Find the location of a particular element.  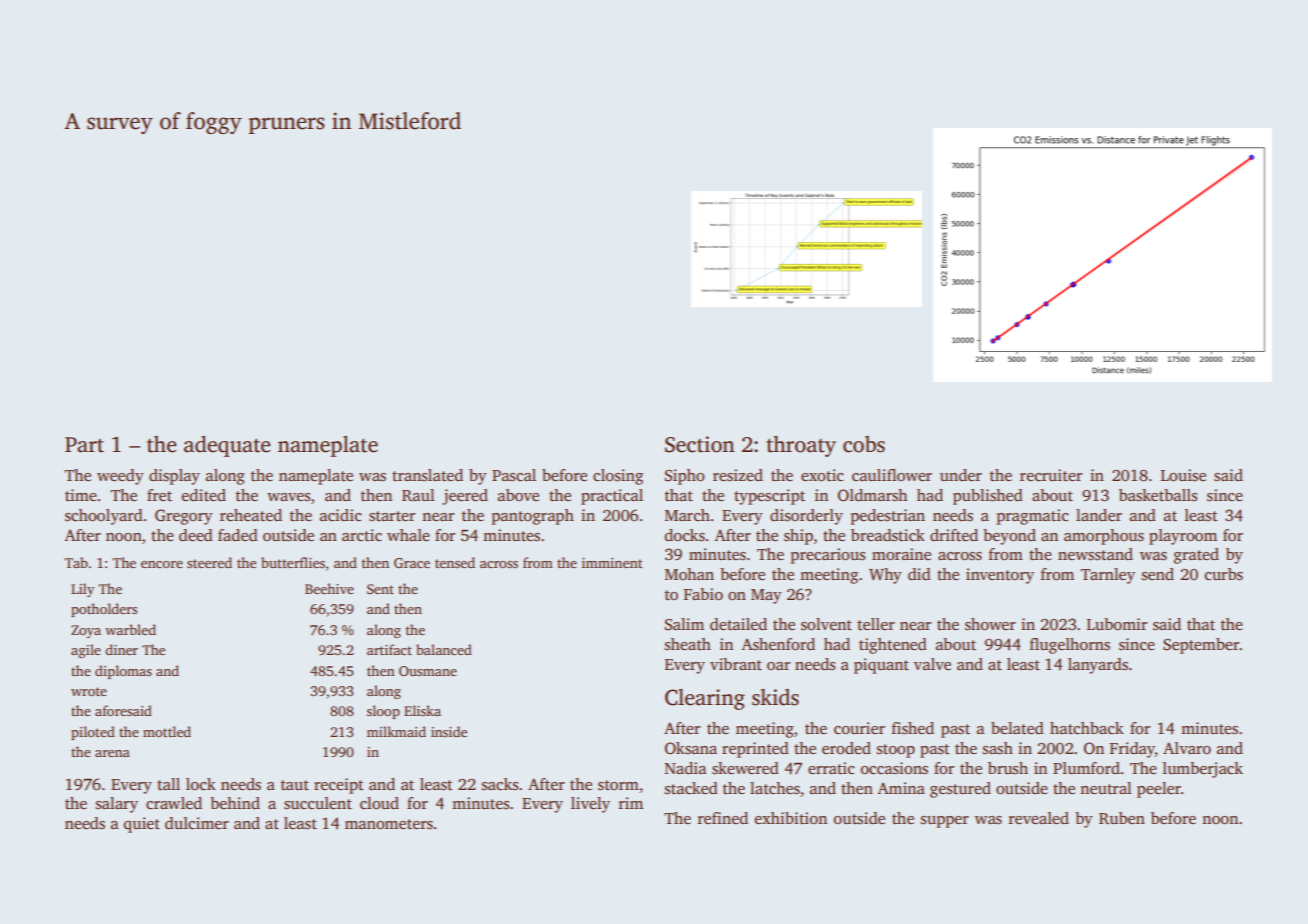

Section is located at coordinates (700, 444).
